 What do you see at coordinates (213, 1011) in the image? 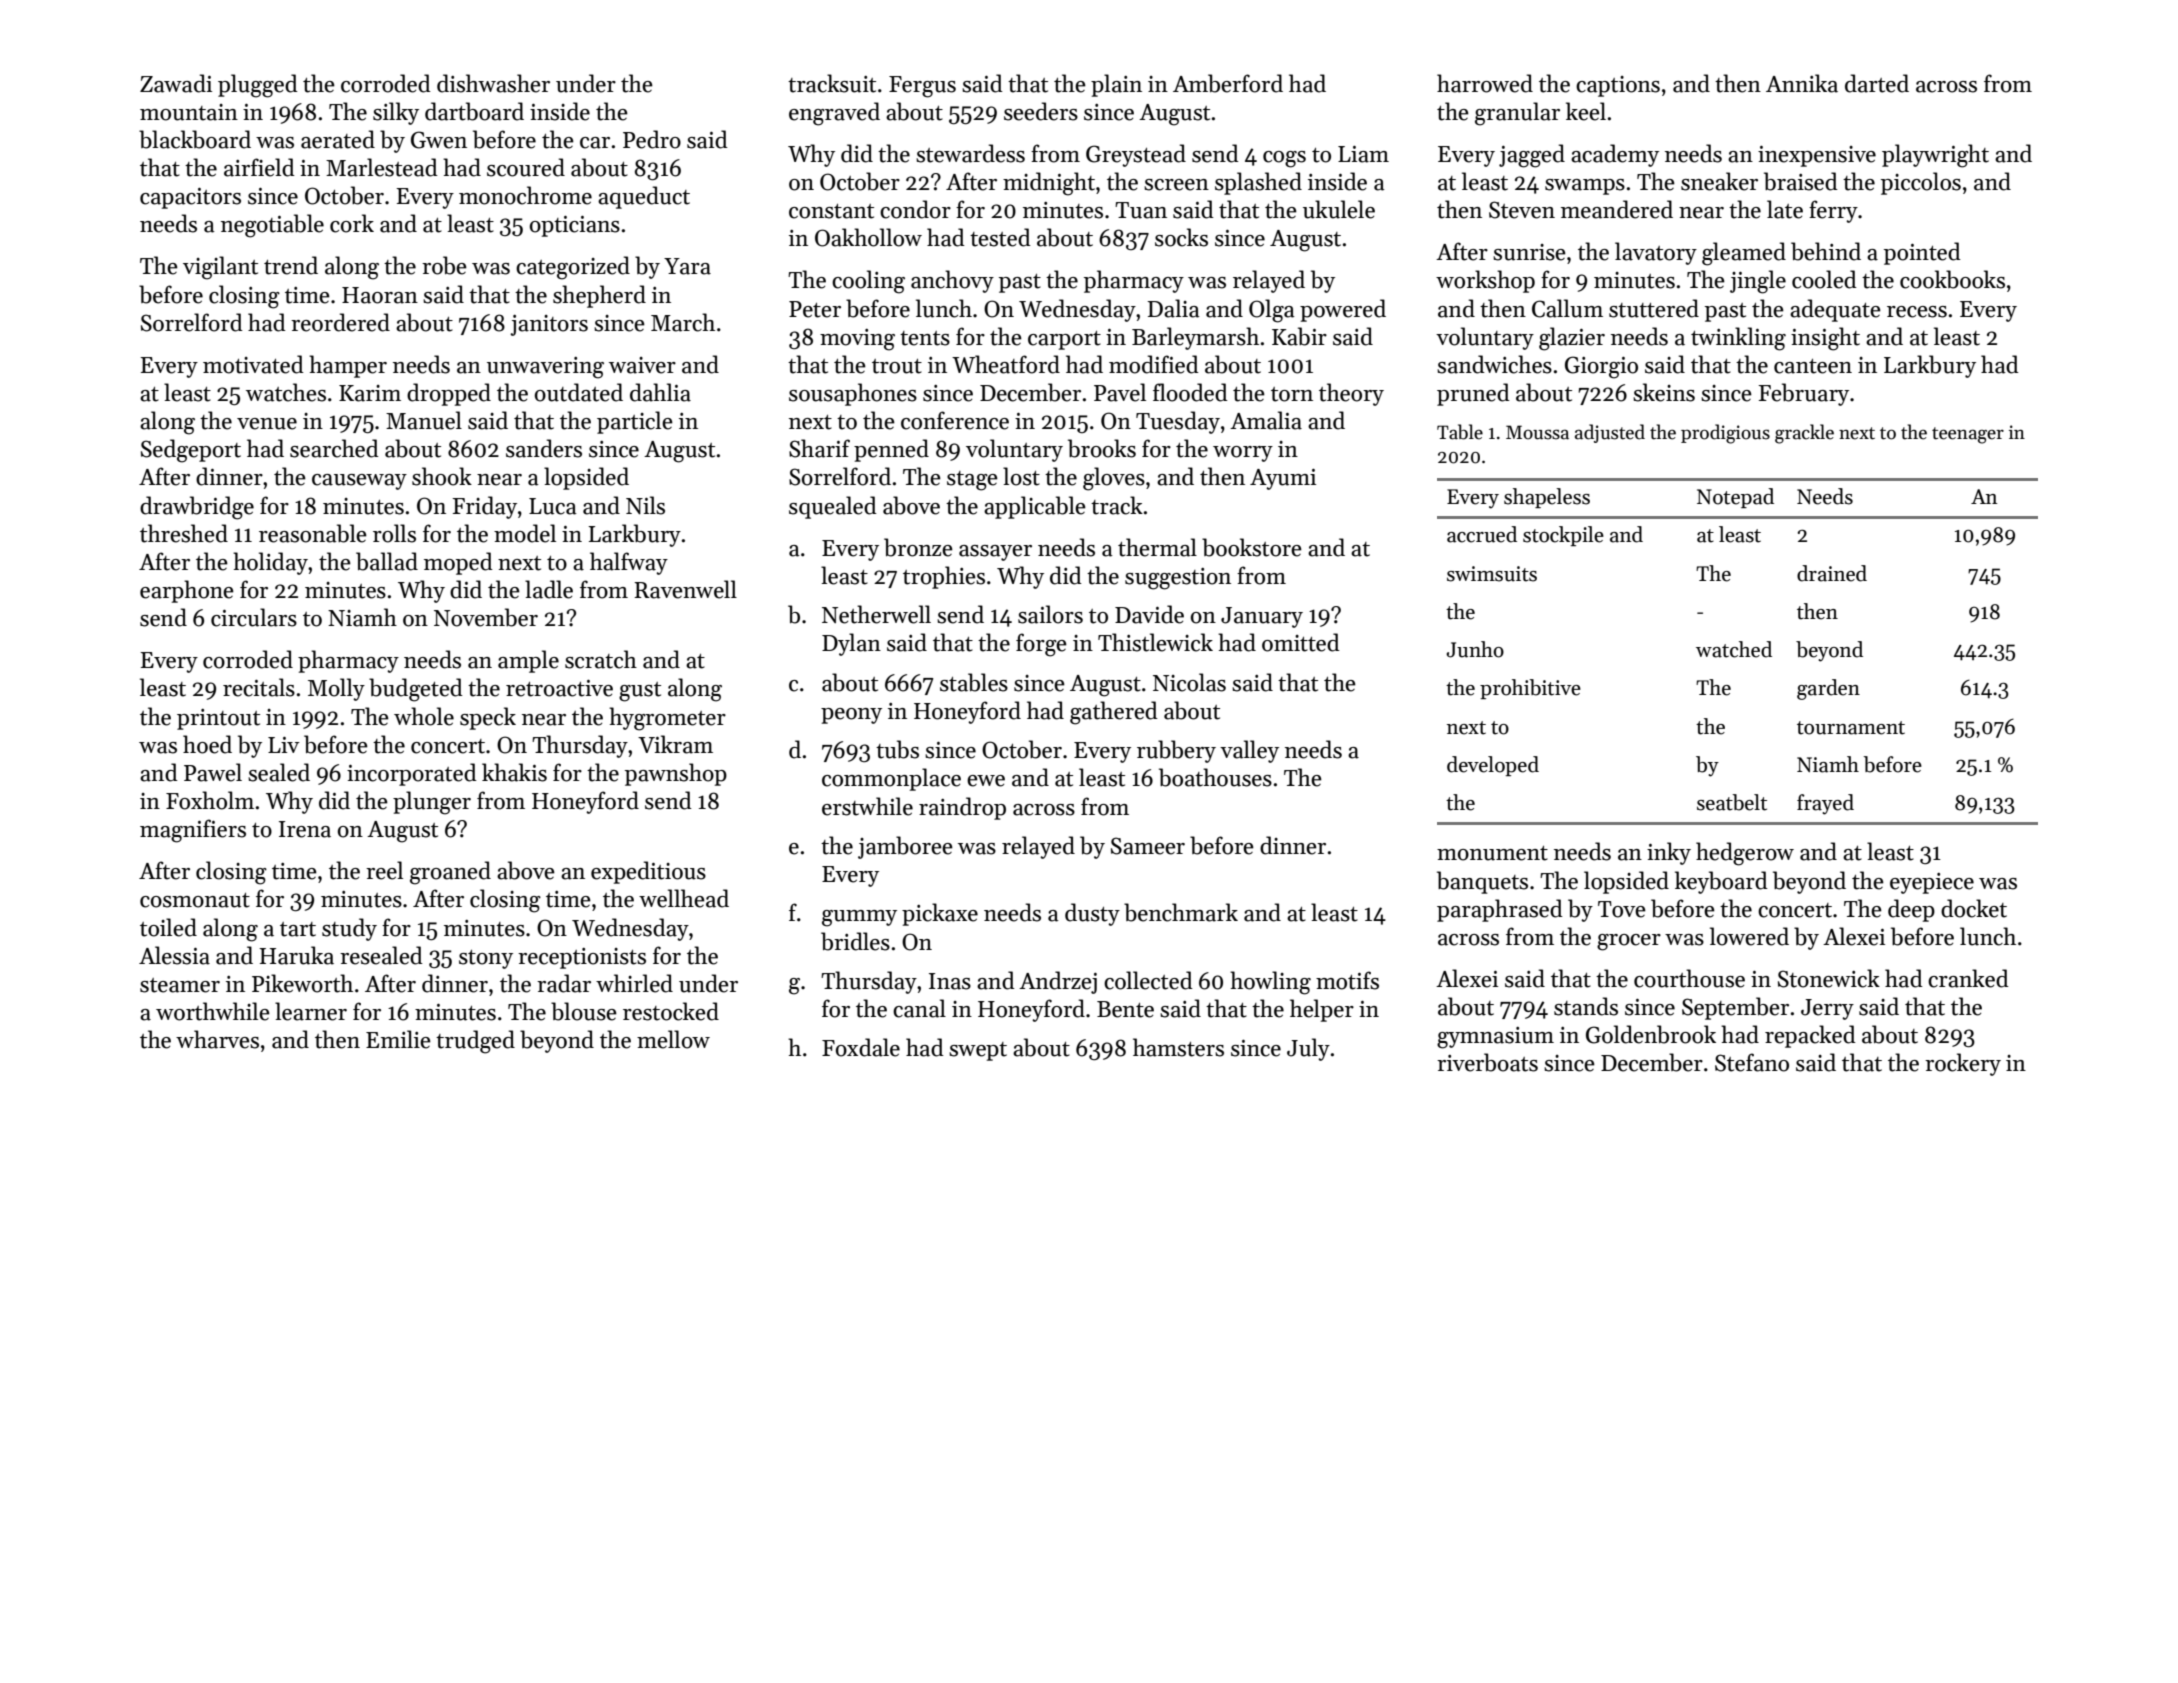
I see `worthwhile` at bounding box center [213, 1011].
